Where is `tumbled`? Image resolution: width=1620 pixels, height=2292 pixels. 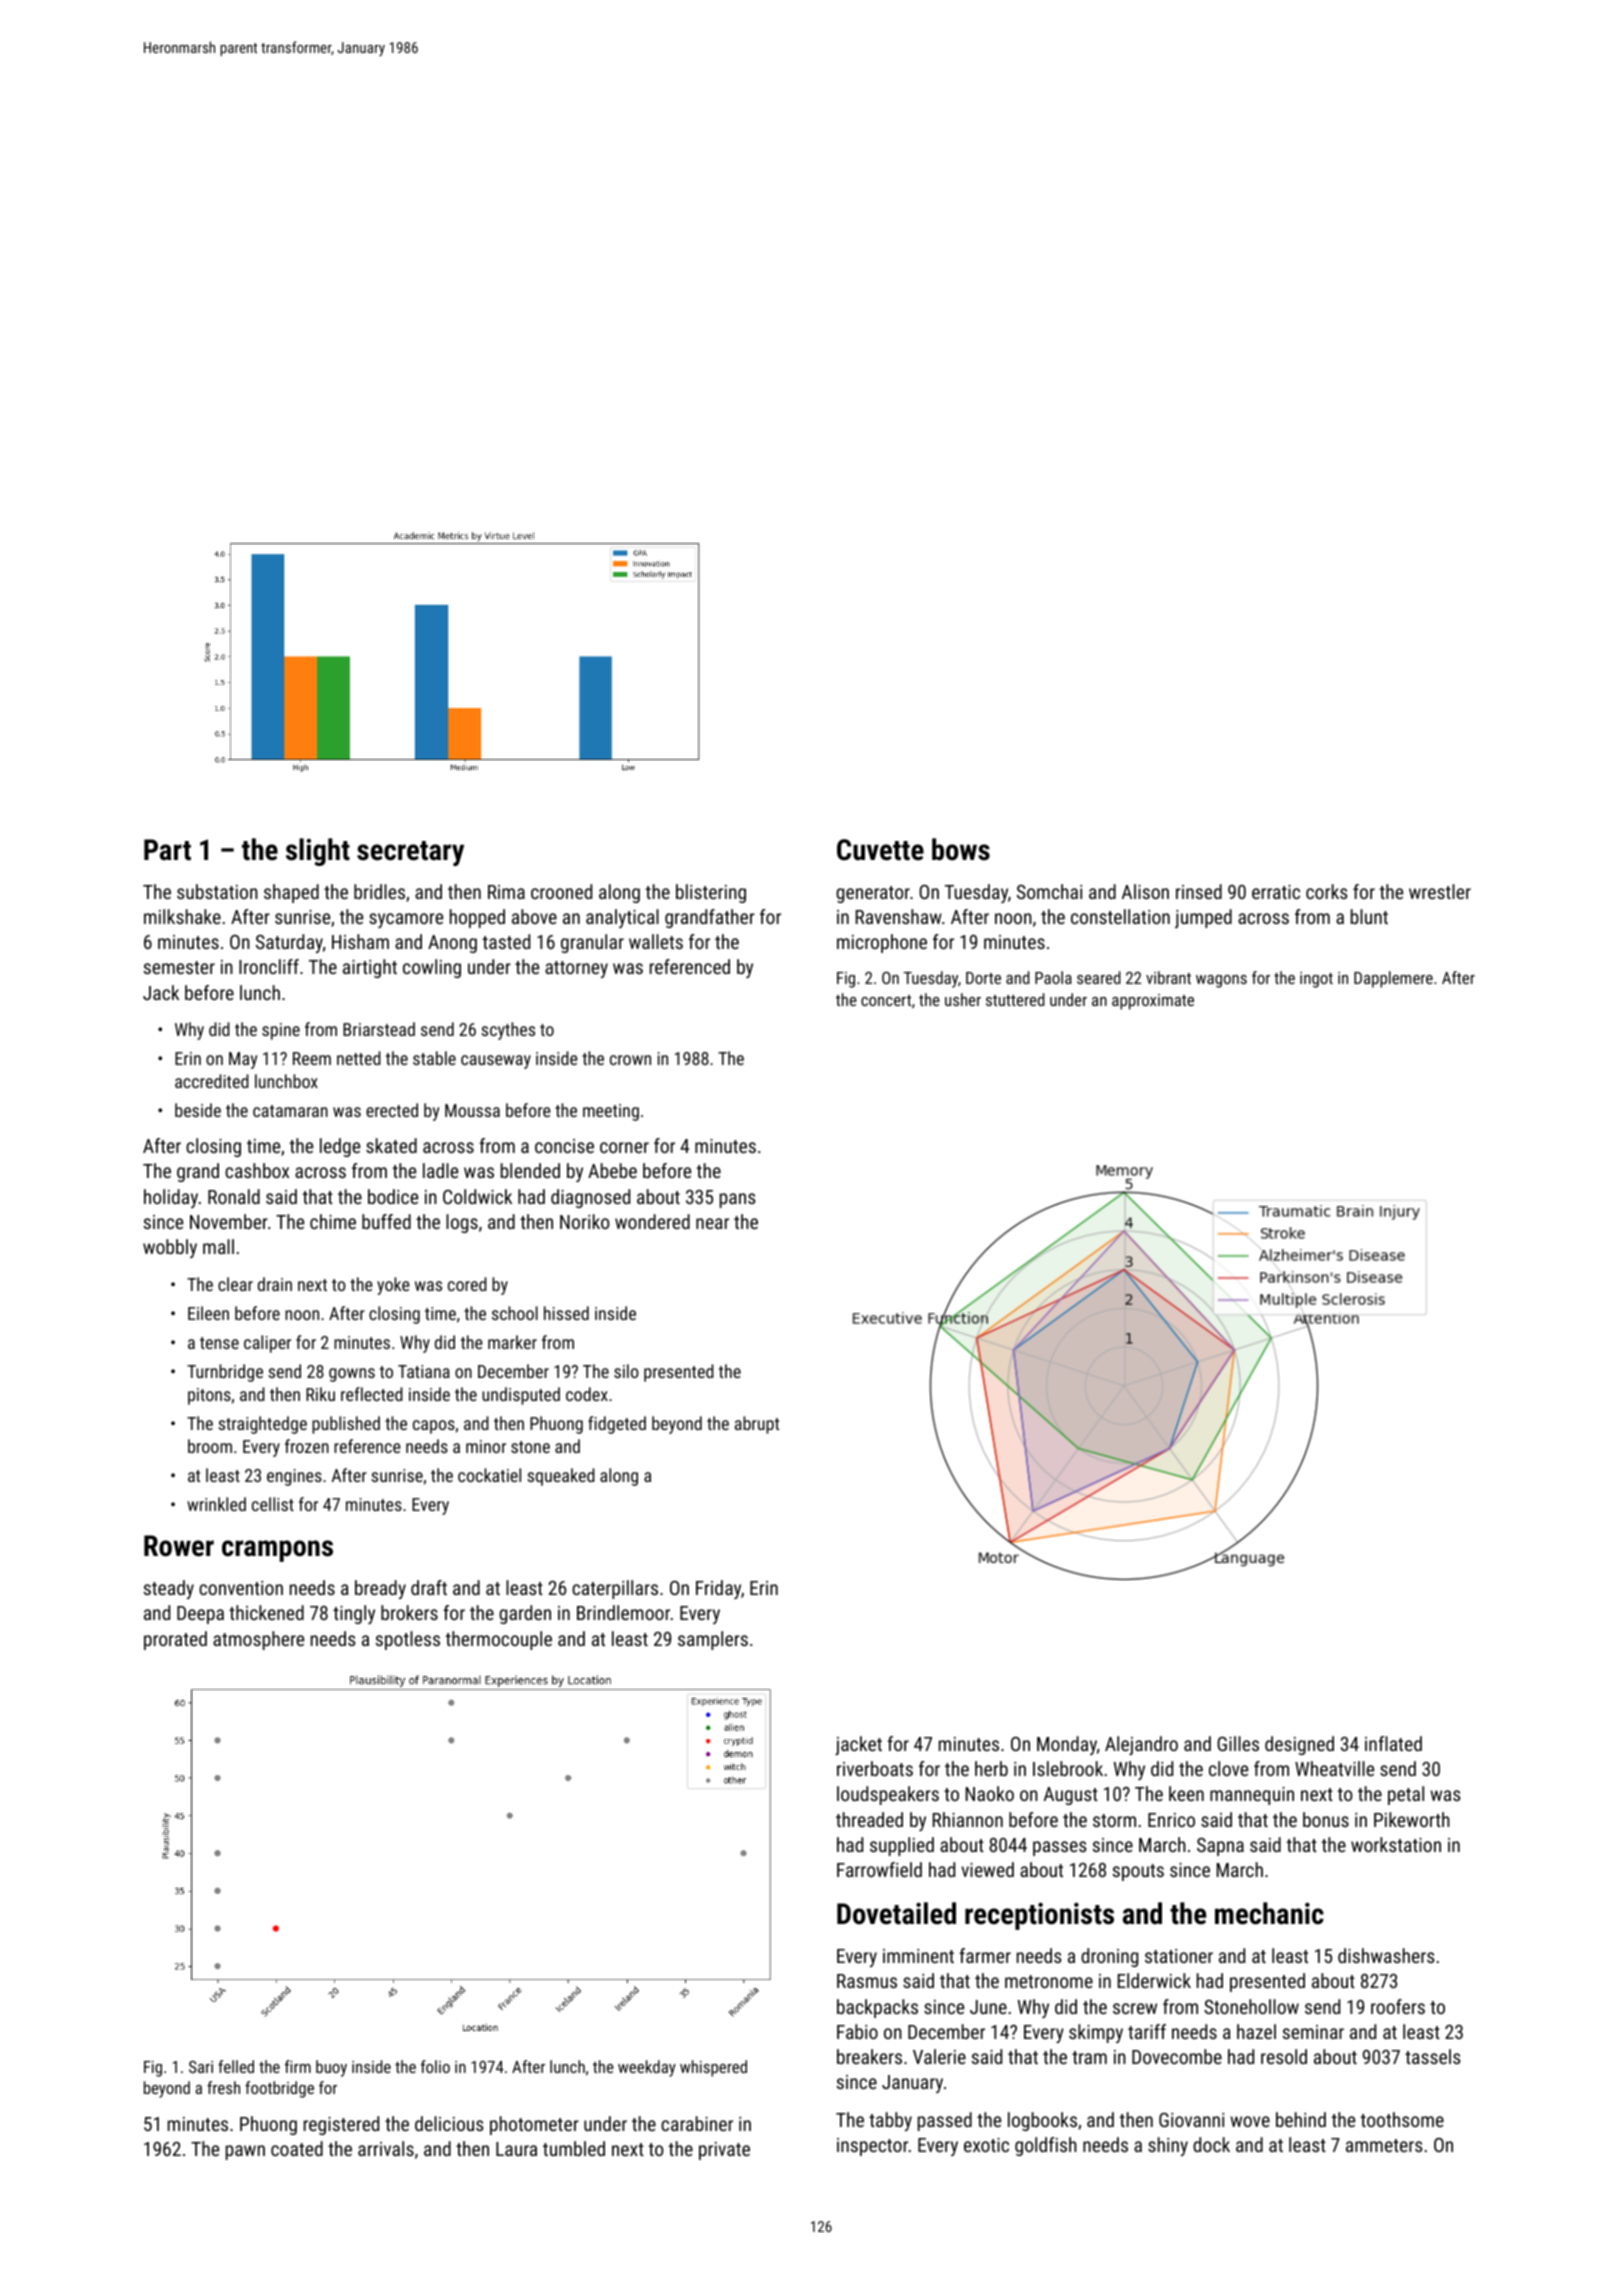 tumbled is located at coordinates (574, 2148).
